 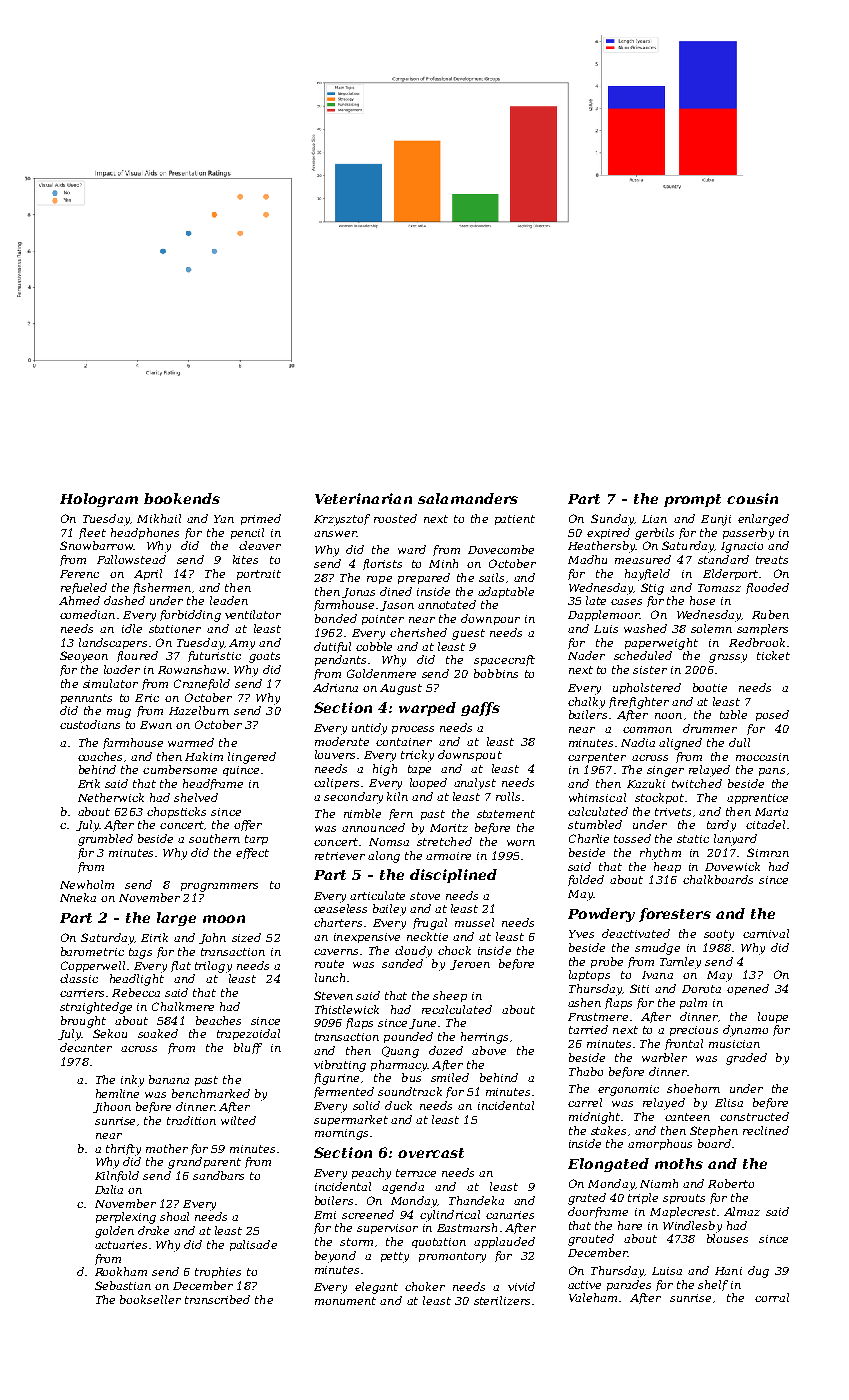 I want to click on Ferenc, so click(x=79, y=574).
